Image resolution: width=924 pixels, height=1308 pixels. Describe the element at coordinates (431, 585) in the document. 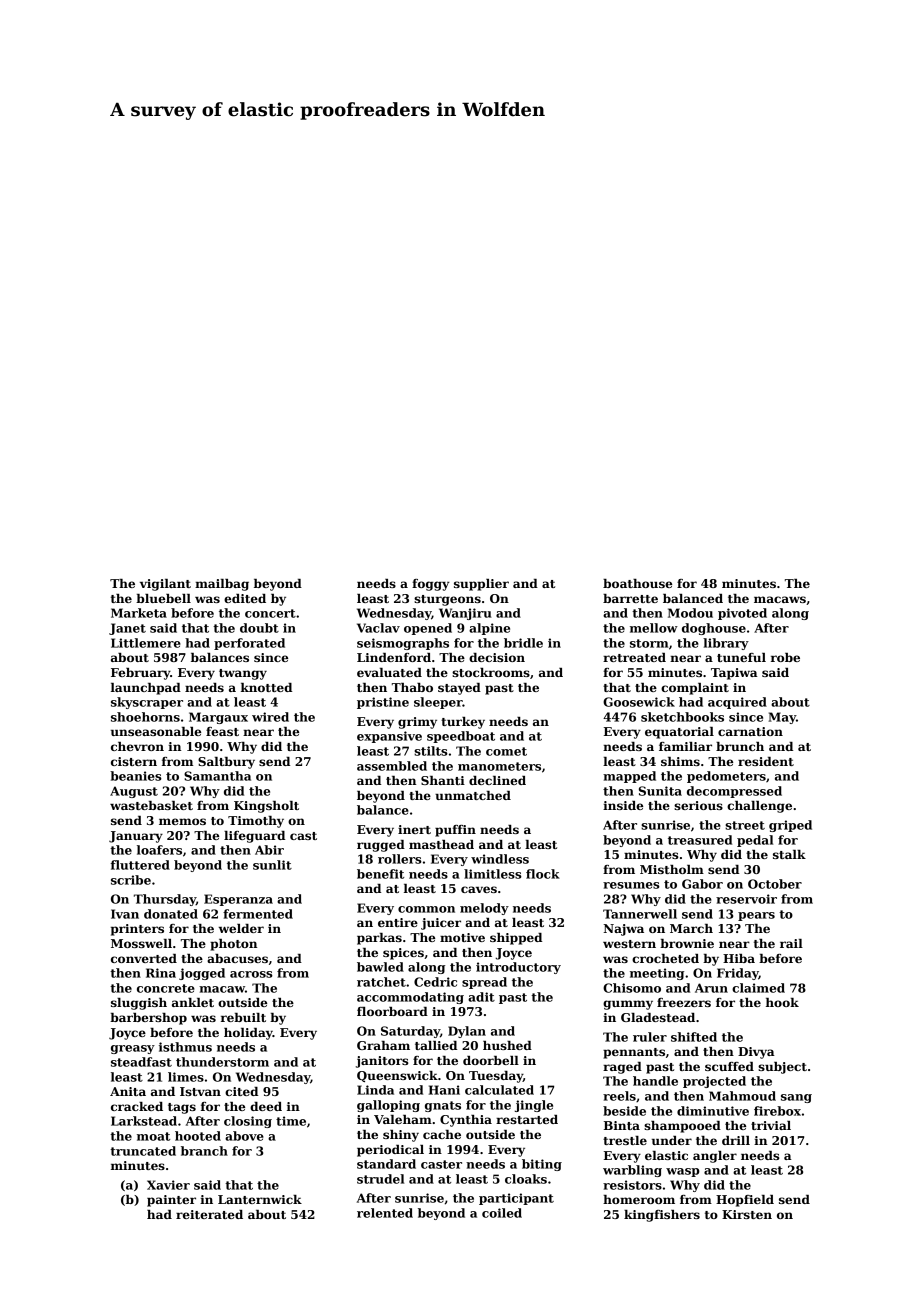

I see `foggy` at that location.
